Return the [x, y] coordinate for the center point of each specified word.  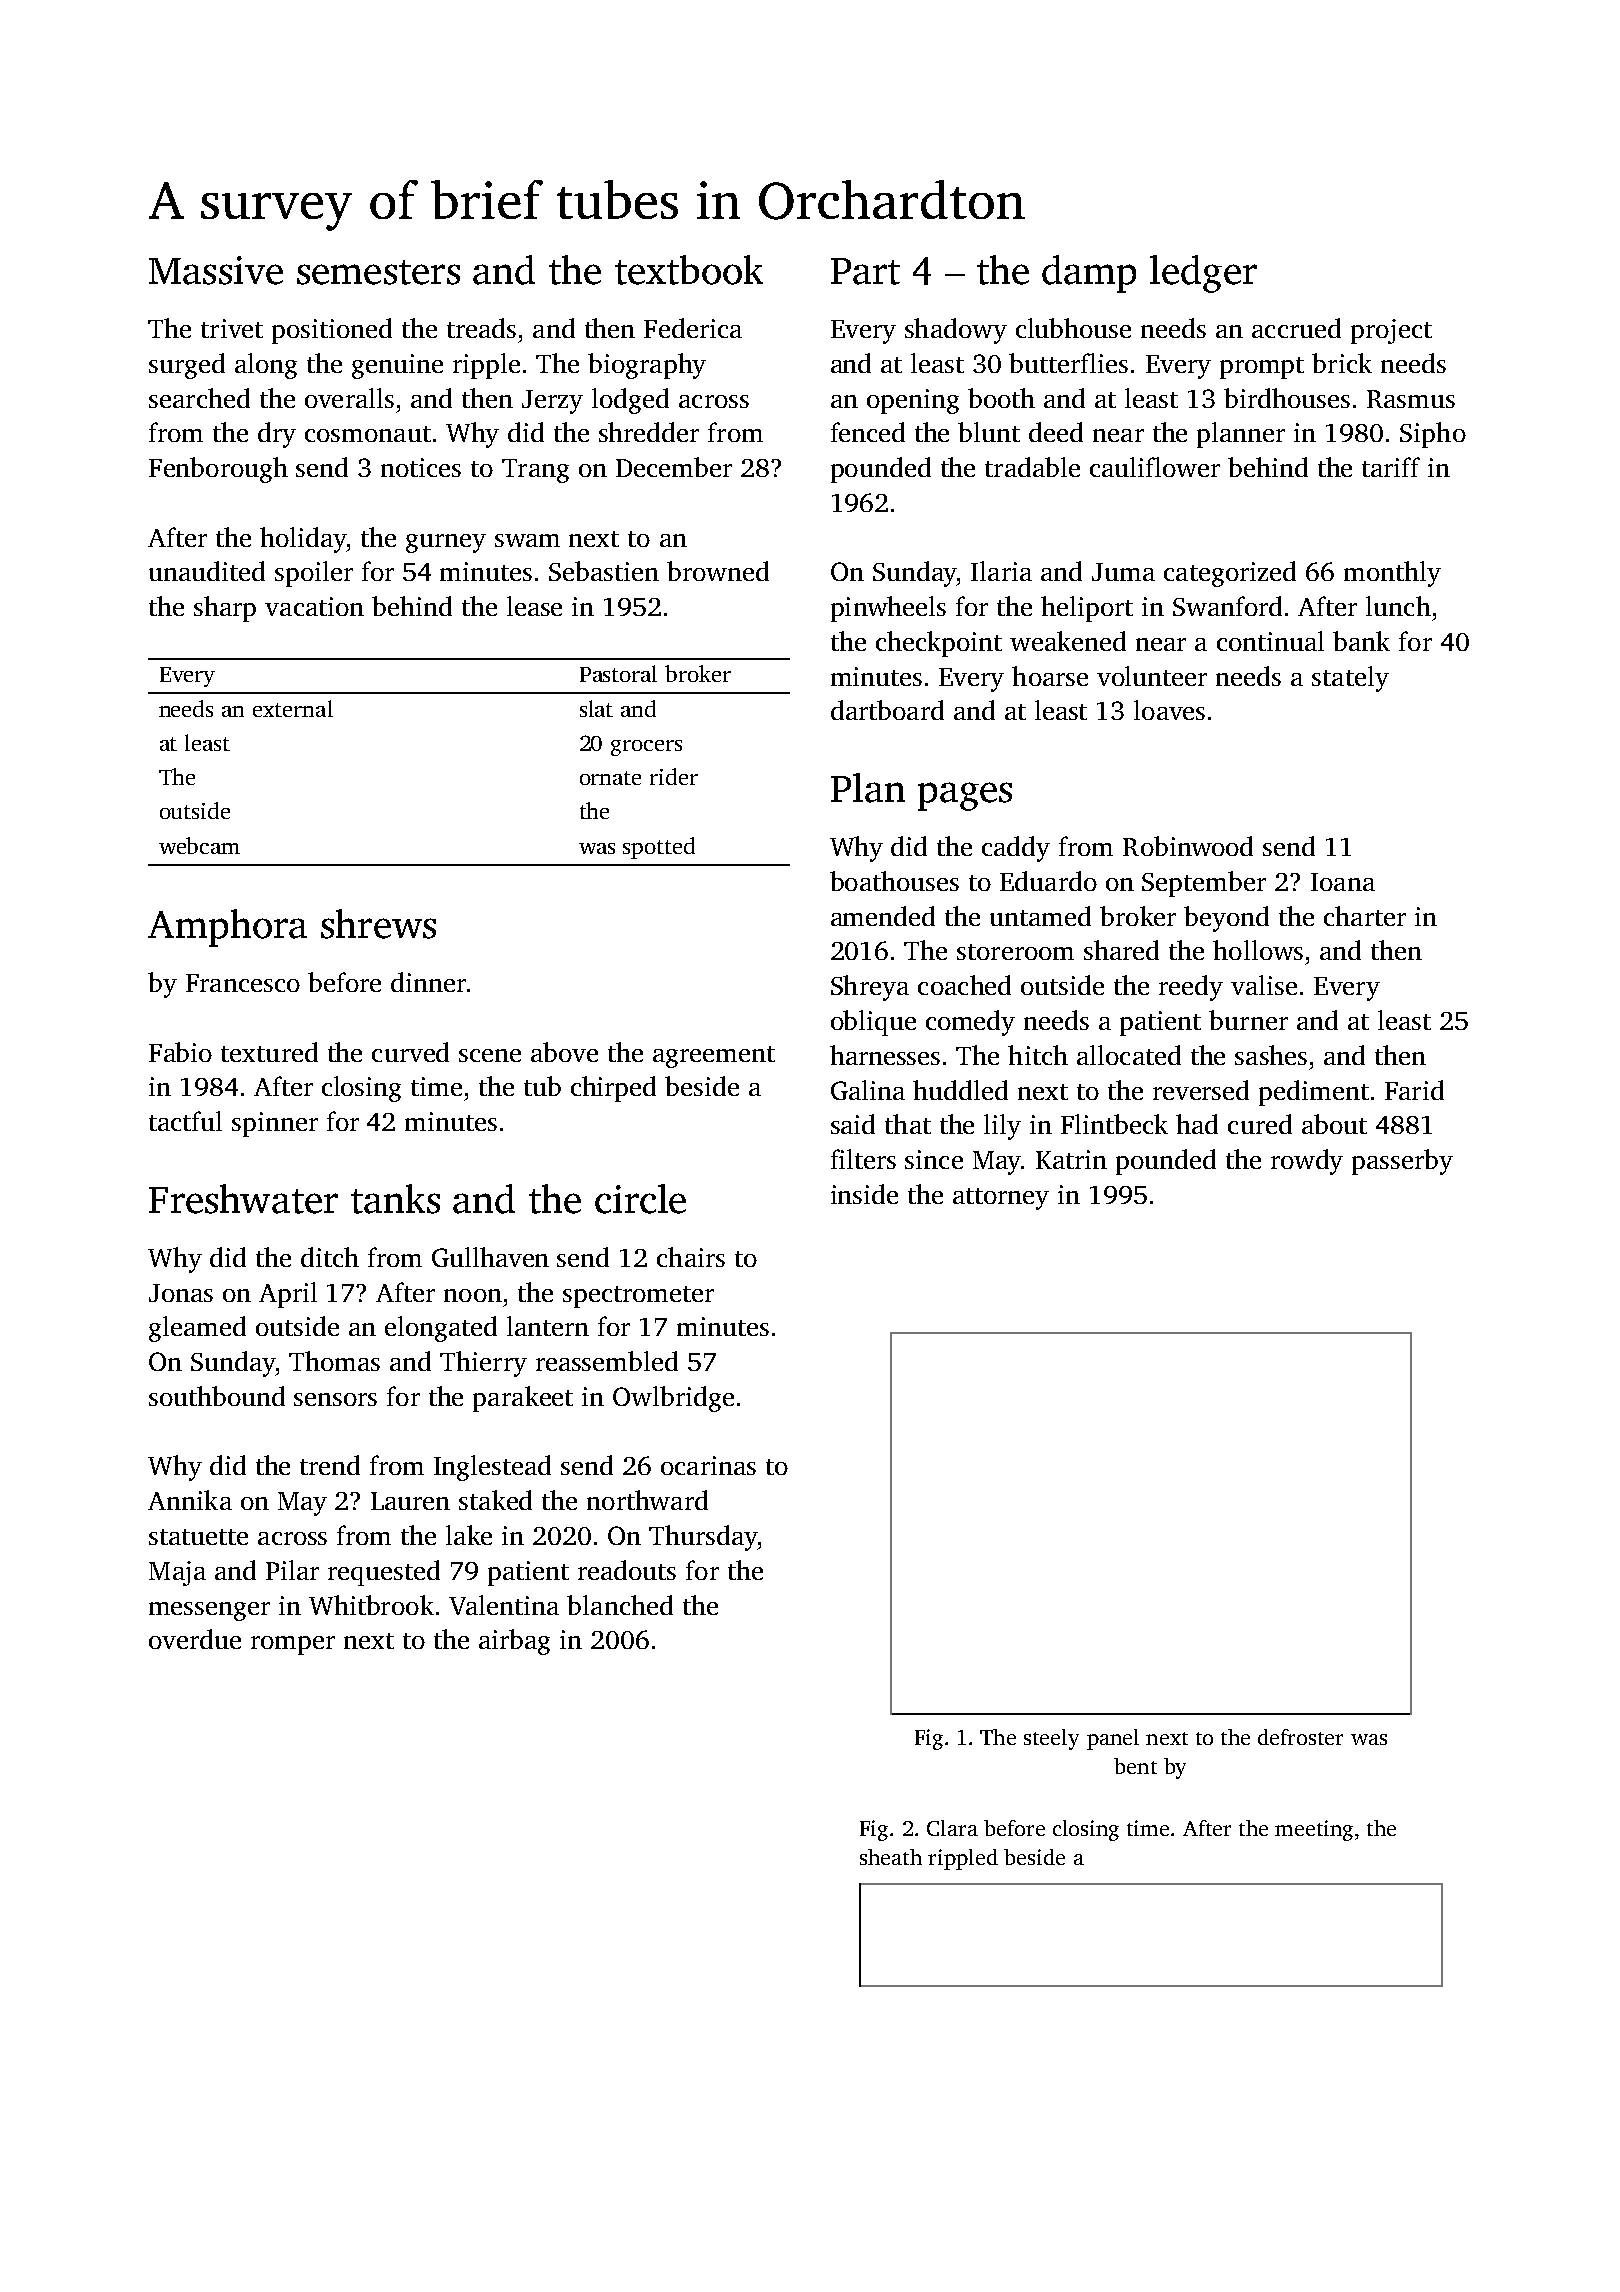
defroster [1300, 1737]
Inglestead [492, 1468]
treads [481, 328]
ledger [1203, 274]
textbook [689, 270]
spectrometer [638, 1297]
